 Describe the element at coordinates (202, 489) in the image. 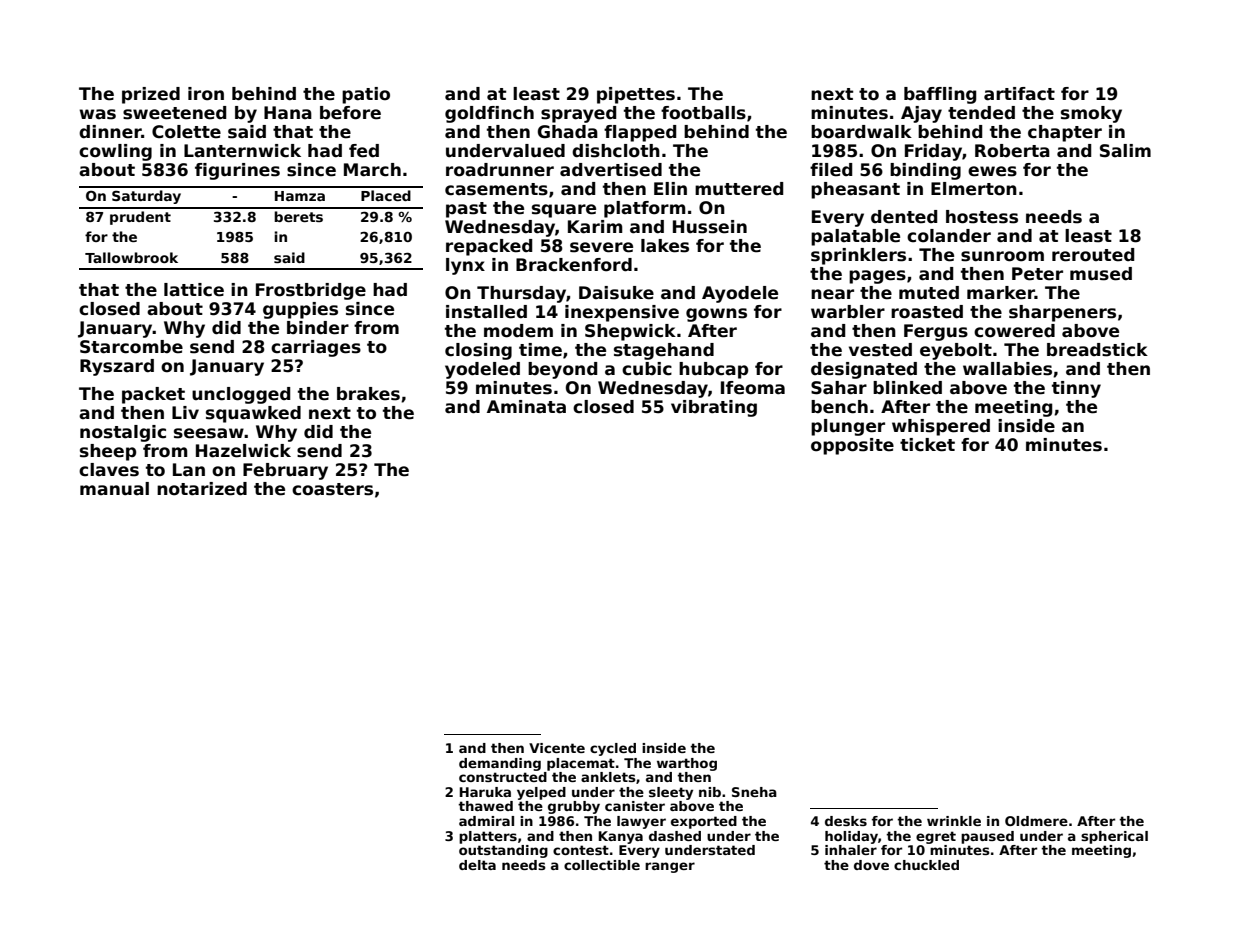

I see `notarized` at that location.
